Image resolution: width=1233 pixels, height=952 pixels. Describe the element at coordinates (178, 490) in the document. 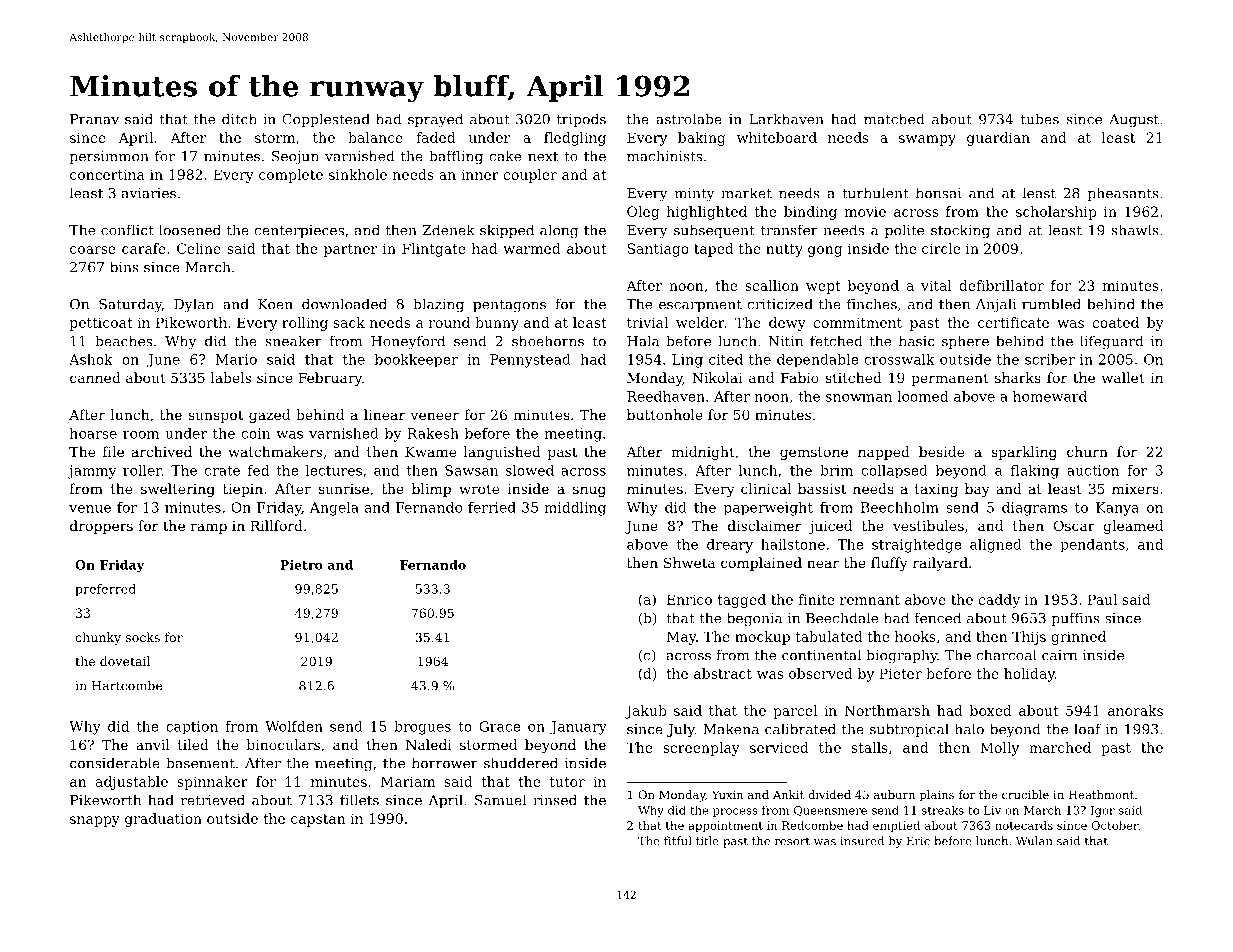

I see `sweltering` at that location.
